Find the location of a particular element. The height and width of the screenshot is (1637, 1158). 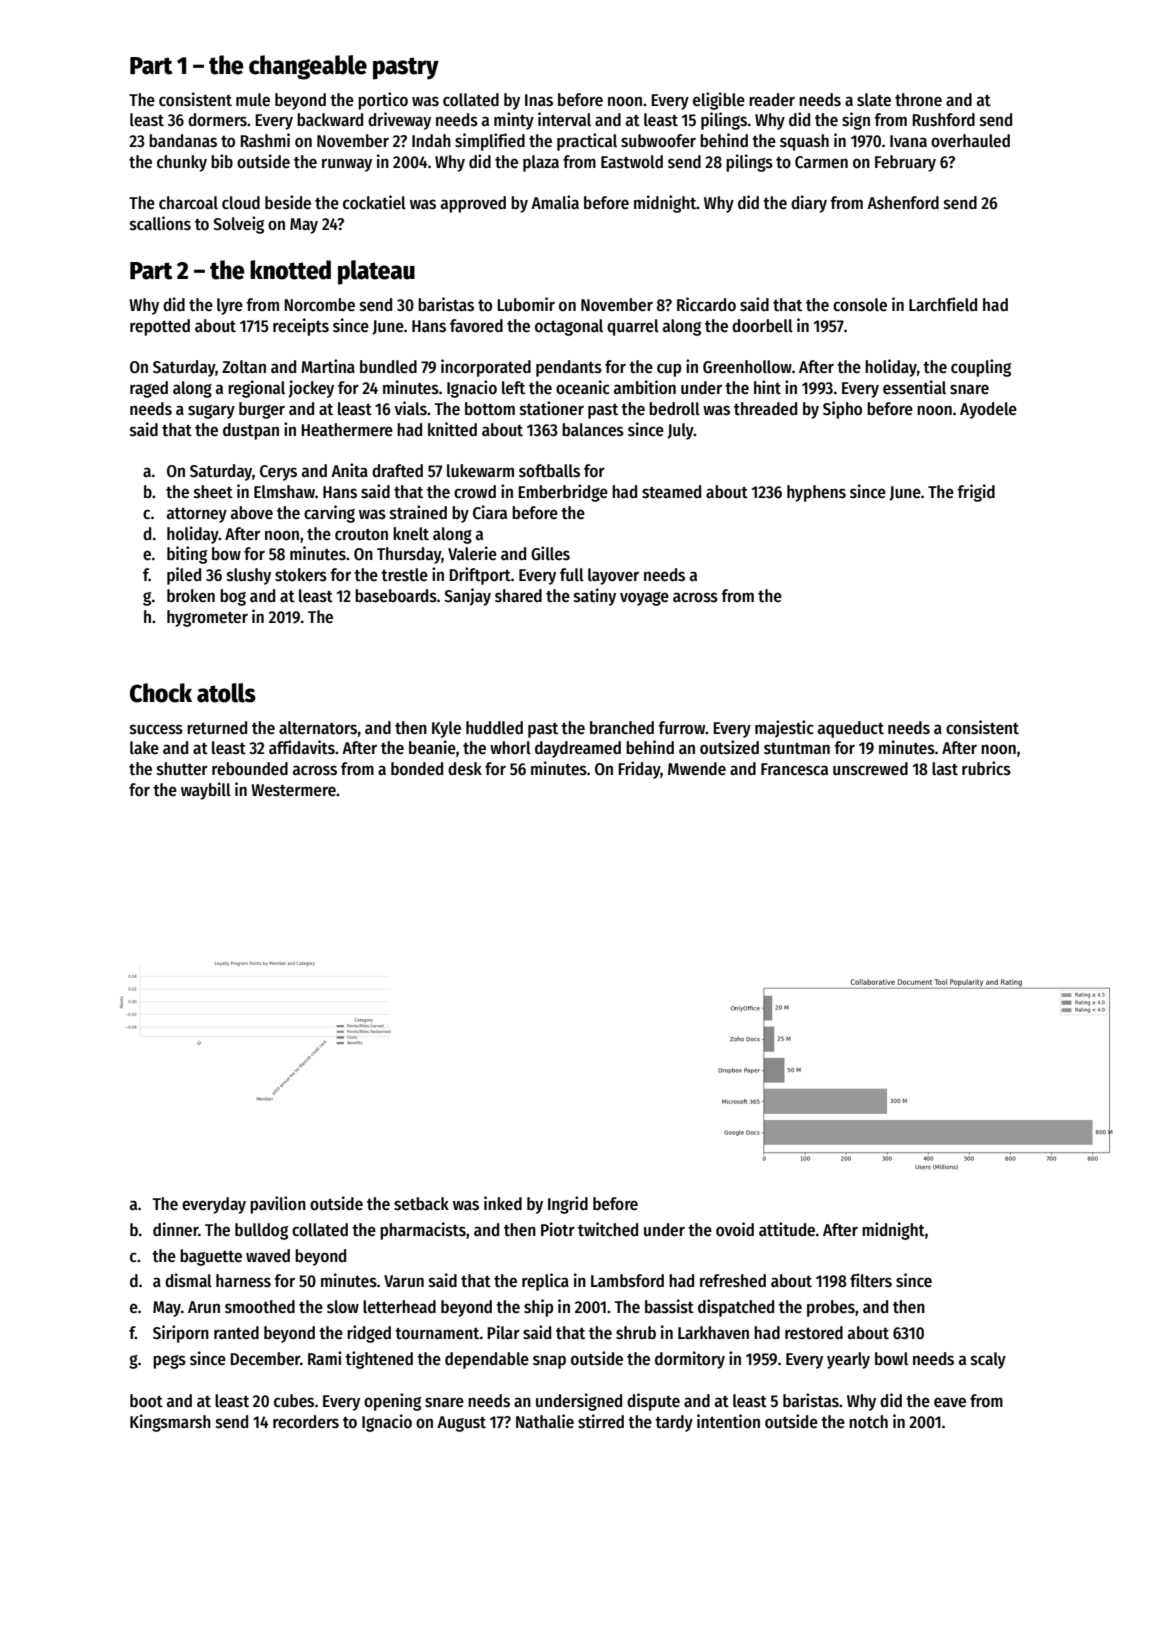

Ingrid is located at coordinates (568, 1205).
